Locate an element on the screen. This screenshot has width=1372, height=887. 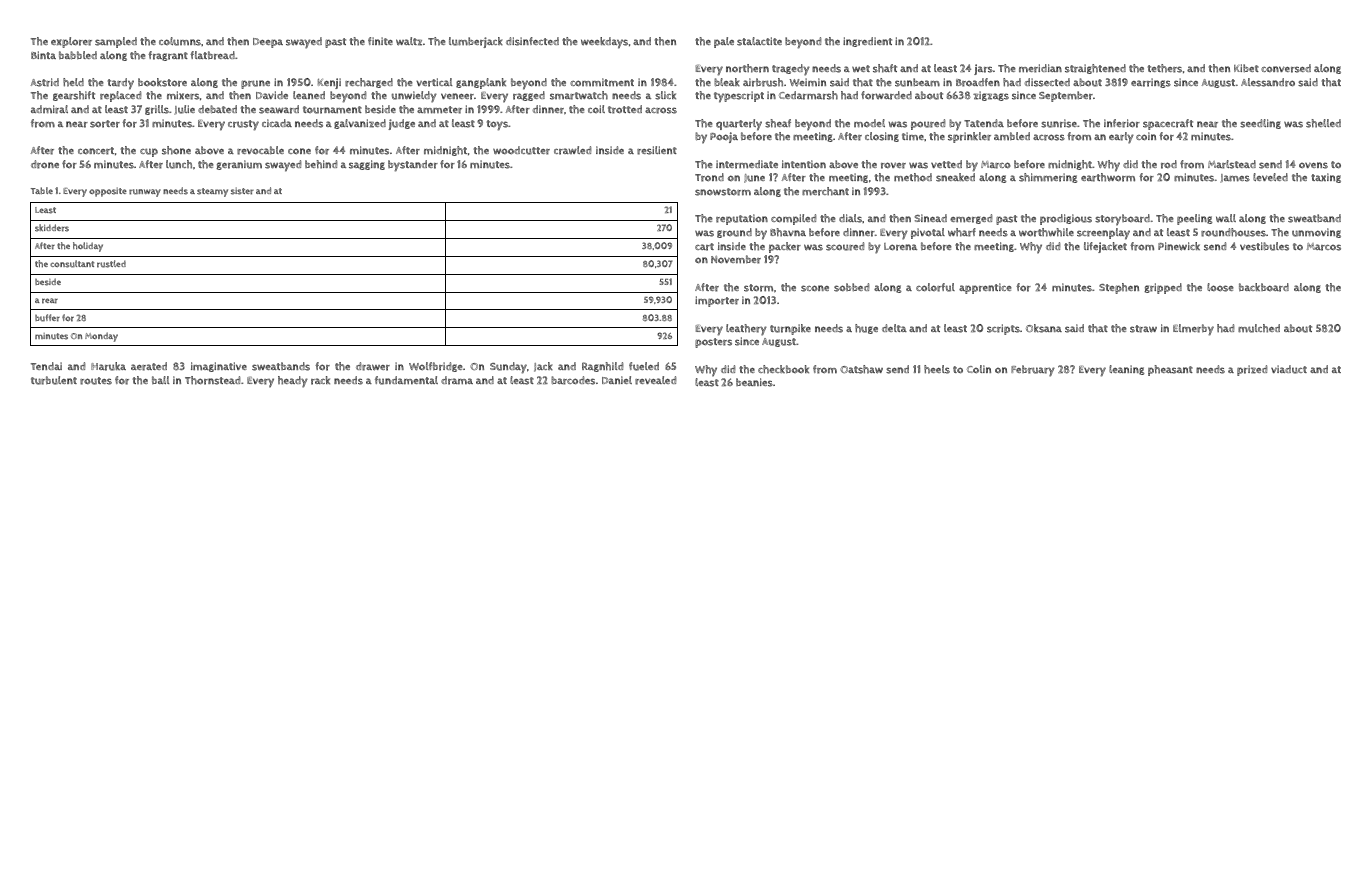
bystander is located at coordinates (413, 166).
